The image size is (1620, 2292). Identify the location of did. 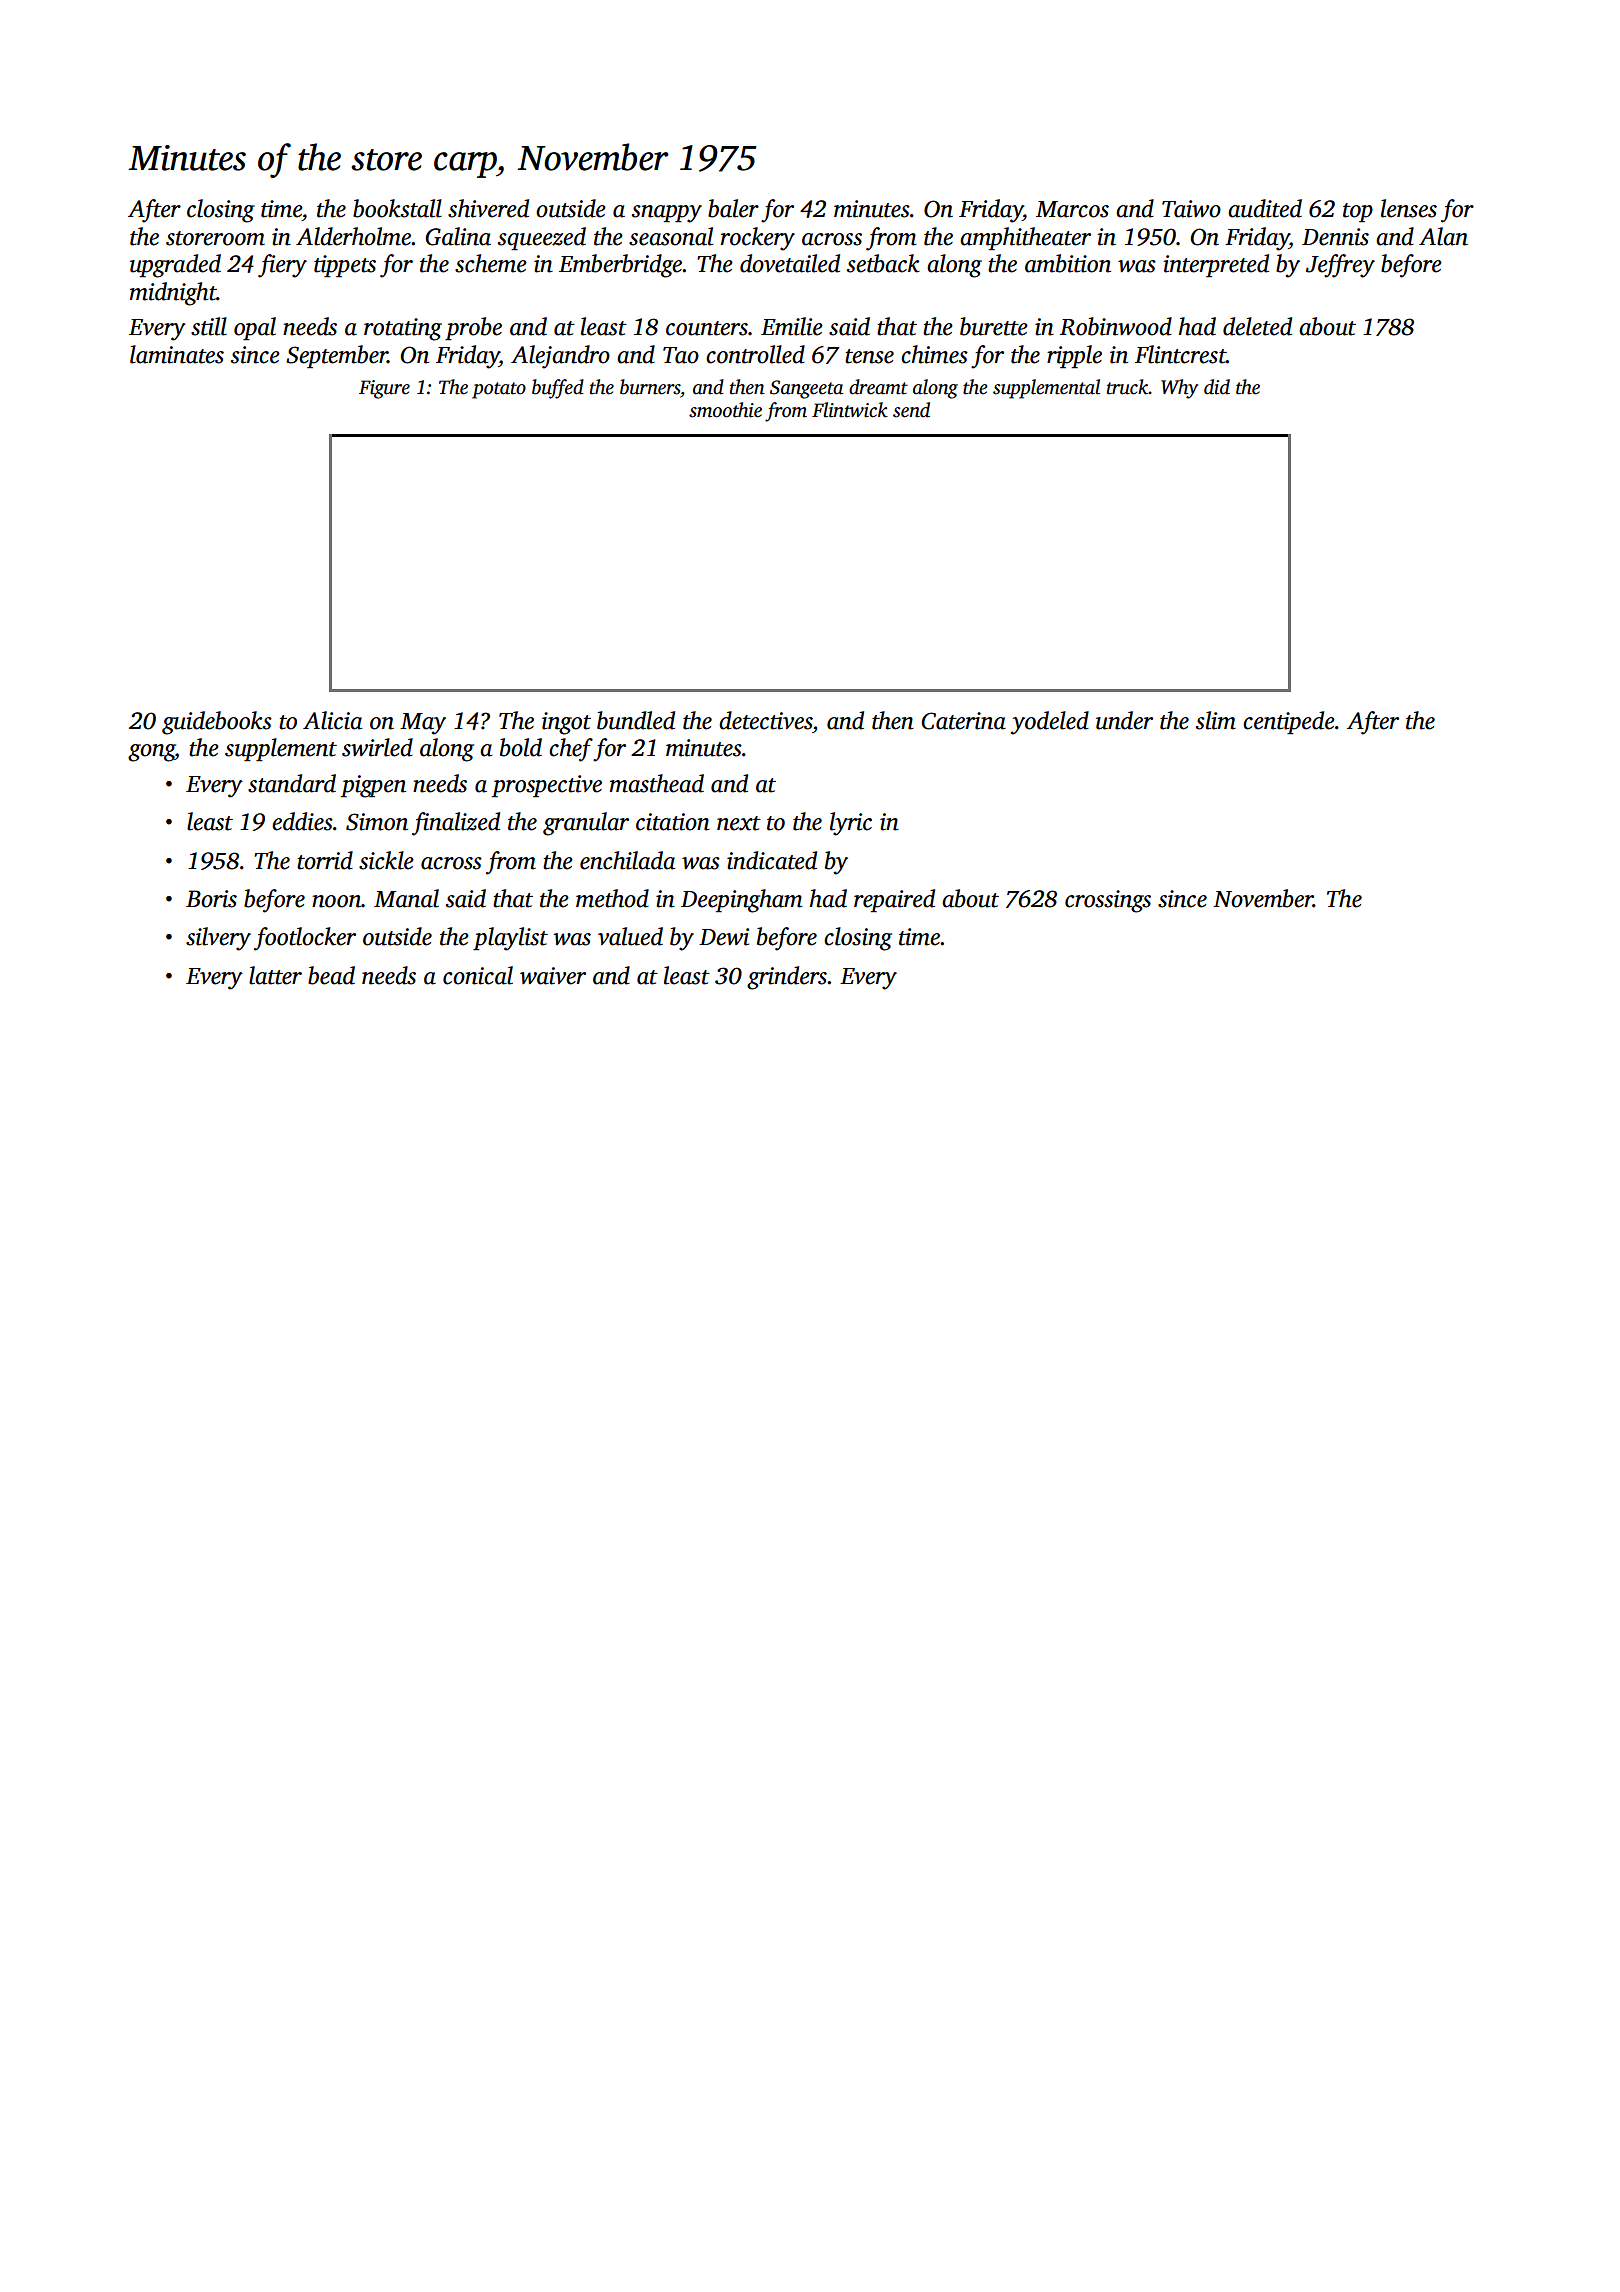
(1217, 387).
